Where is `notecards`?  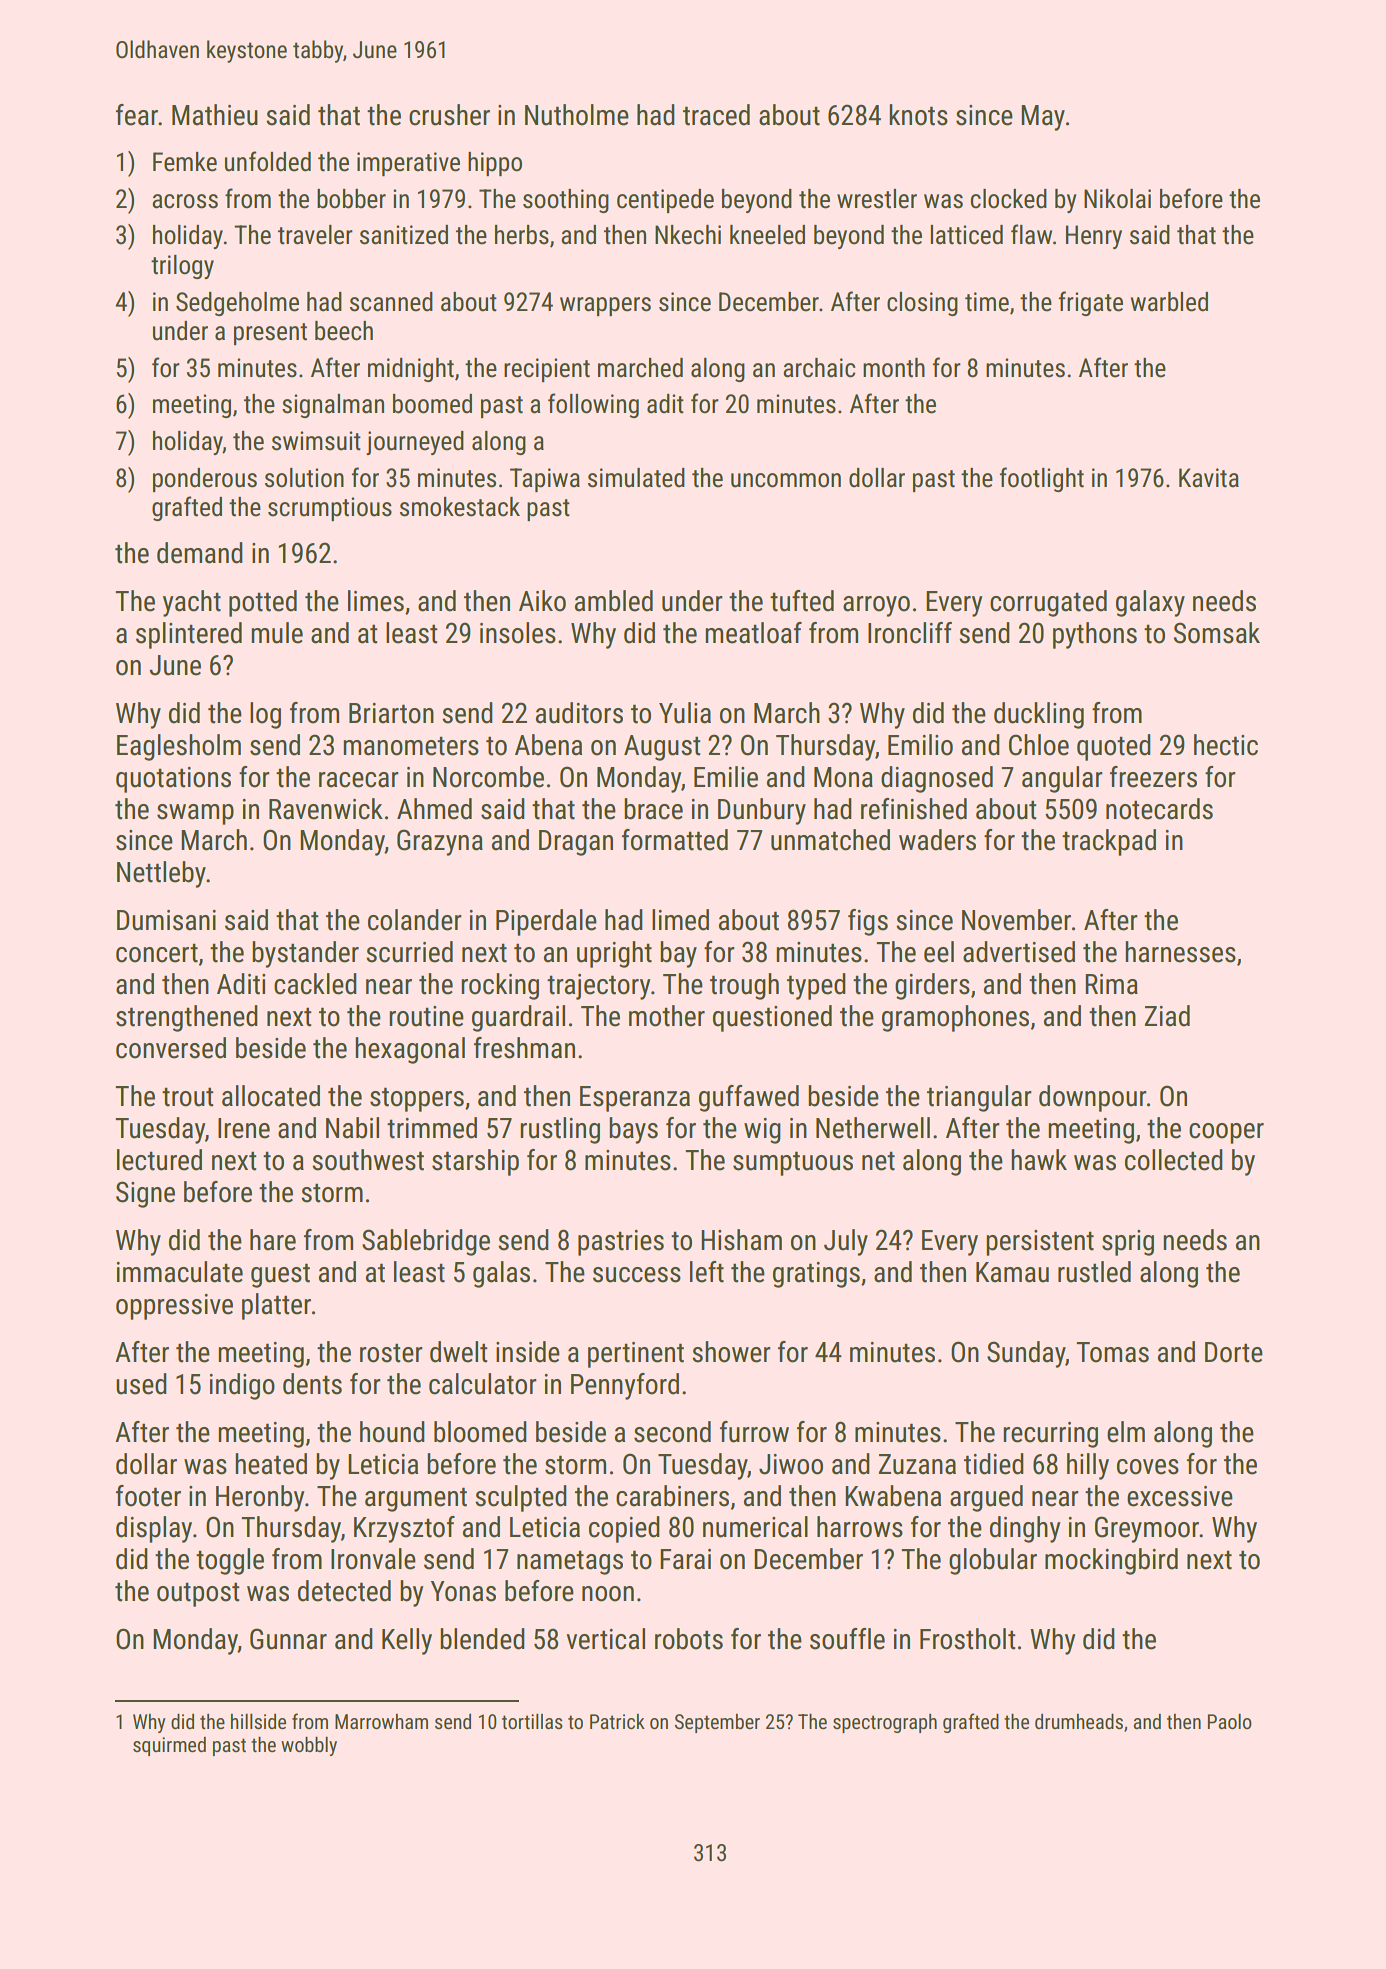
notecards is located at coordinates (1159, 809).
